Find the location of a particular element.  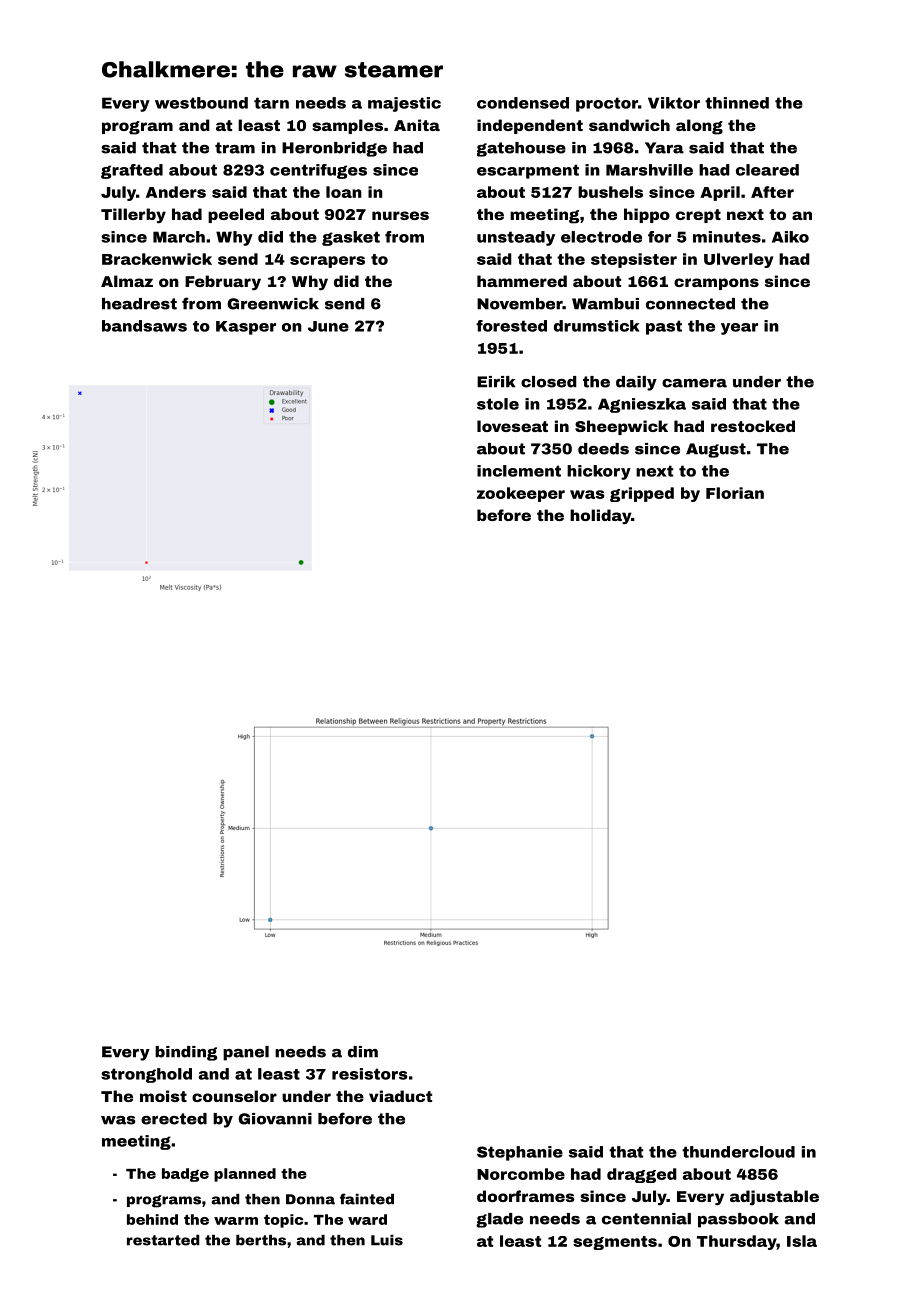

gripped is located at coordinates (642, 494).
